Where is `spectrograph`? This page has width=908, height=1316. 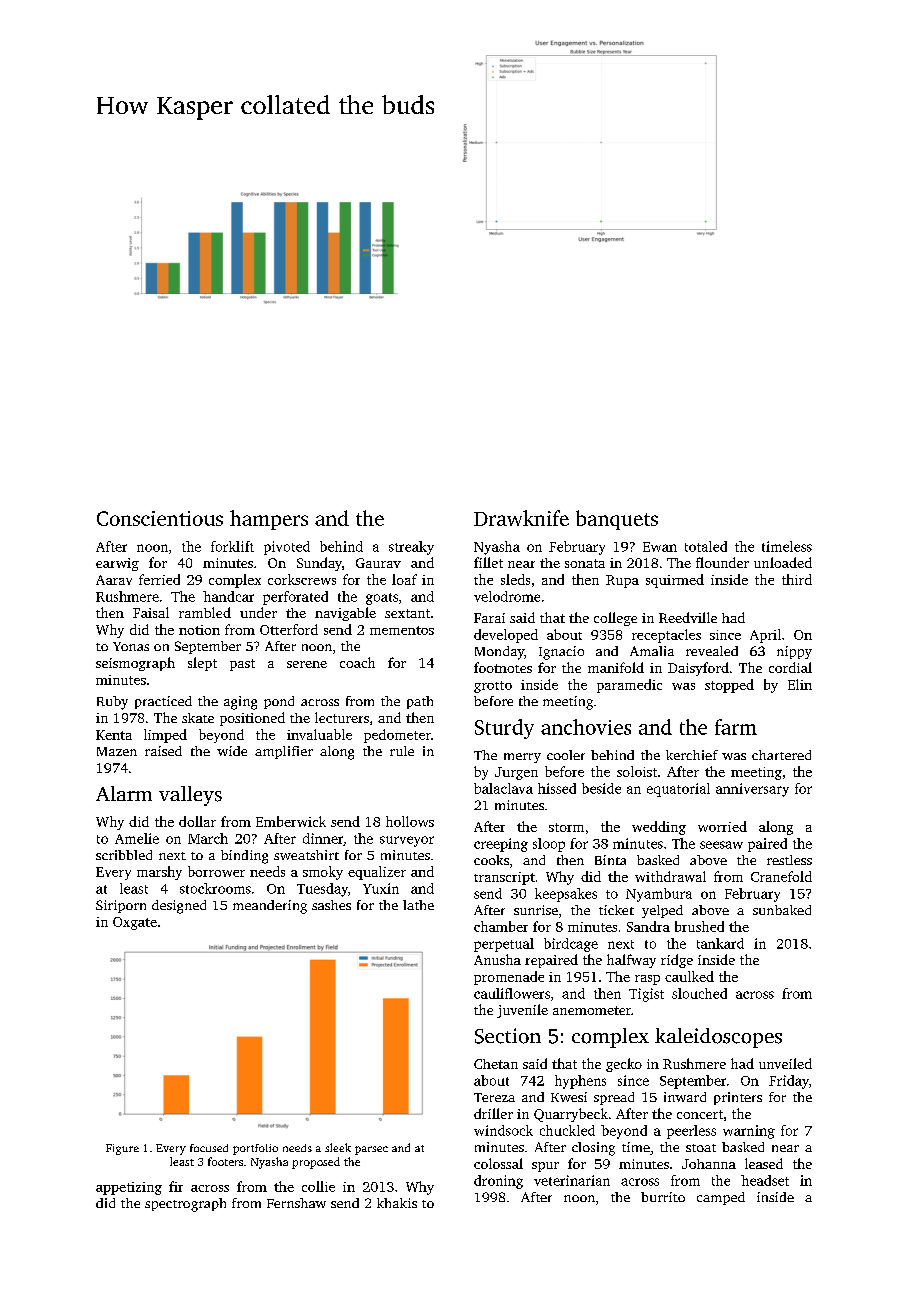
spectrograph is located at coordinates (185, 1205).
